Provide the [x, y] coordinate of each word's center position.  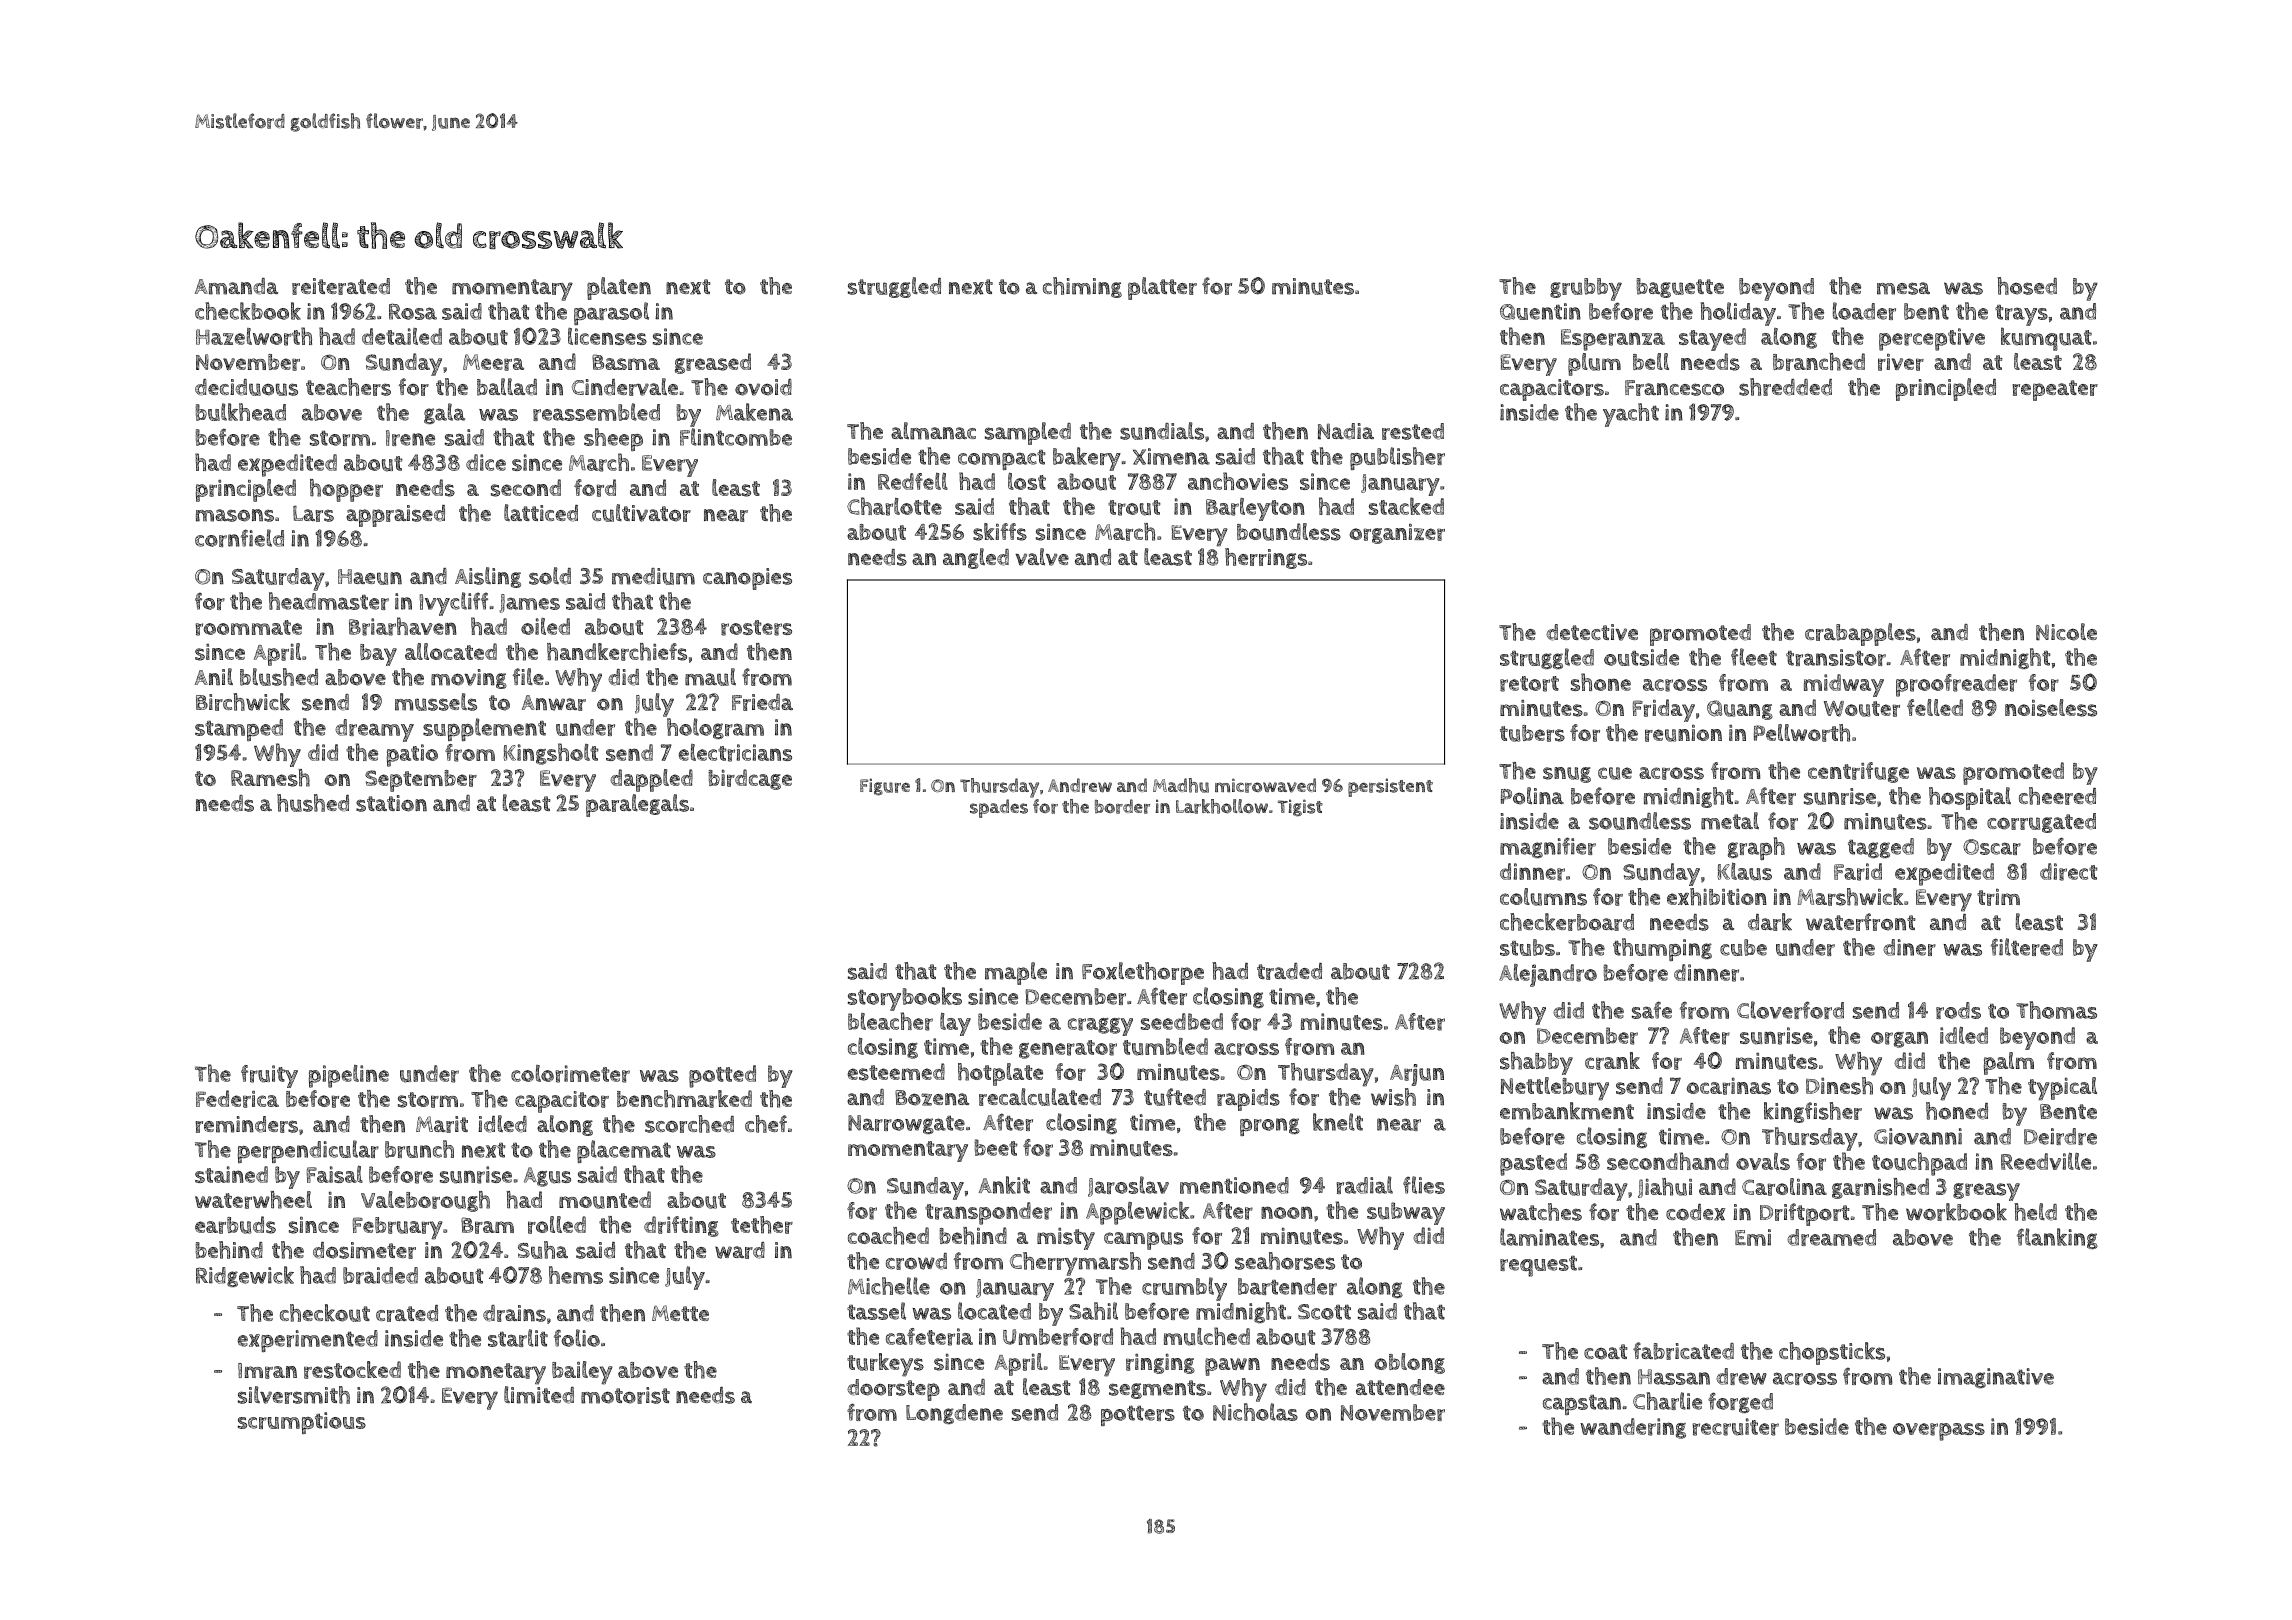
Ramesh [270, 778]
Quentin [1540, 311]
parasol [611, 313]
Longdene [954, 1414]
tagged [1881, 848]
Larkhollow [1222, 806]
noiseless [2051, 708]
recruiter [1735, 1427]
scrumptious [302, 1423]
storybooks [905, 999]
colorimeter [570, 1074]
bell [1651, 361]
